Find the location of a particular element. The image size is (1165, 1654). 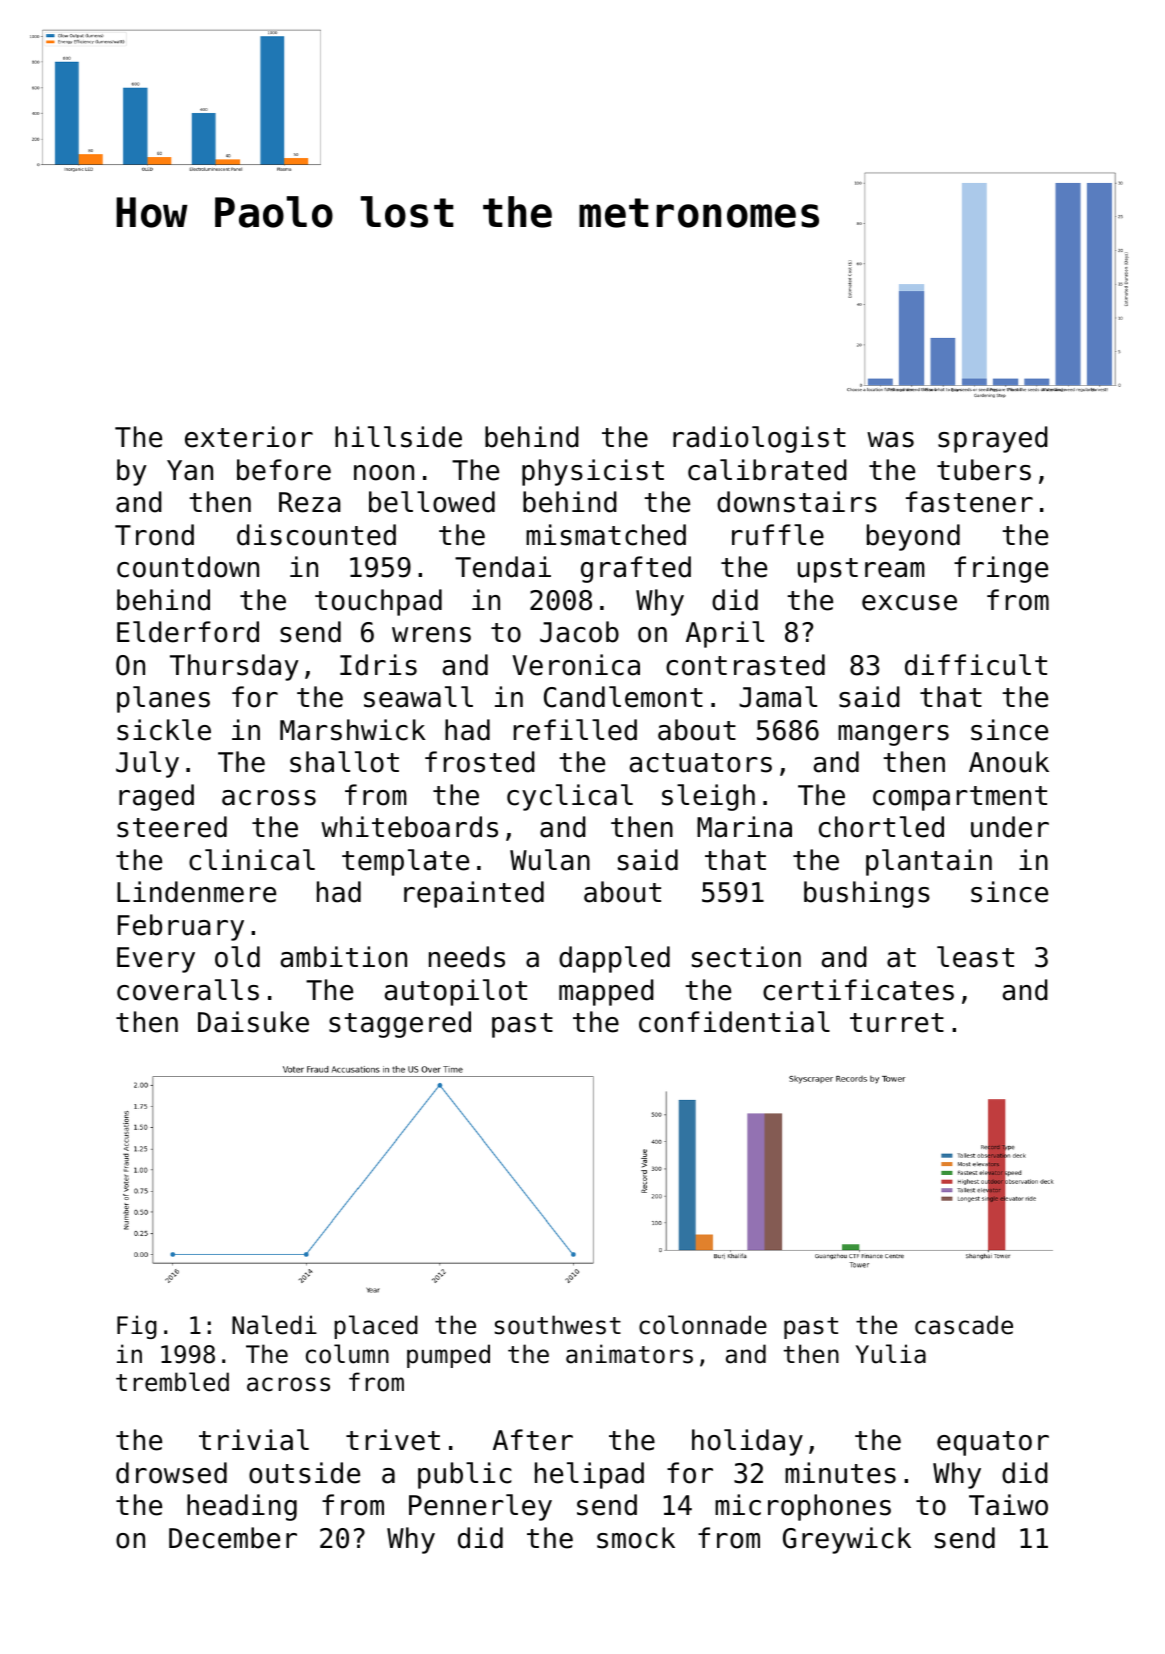

sprayed is located at coordinates (993, 439).
